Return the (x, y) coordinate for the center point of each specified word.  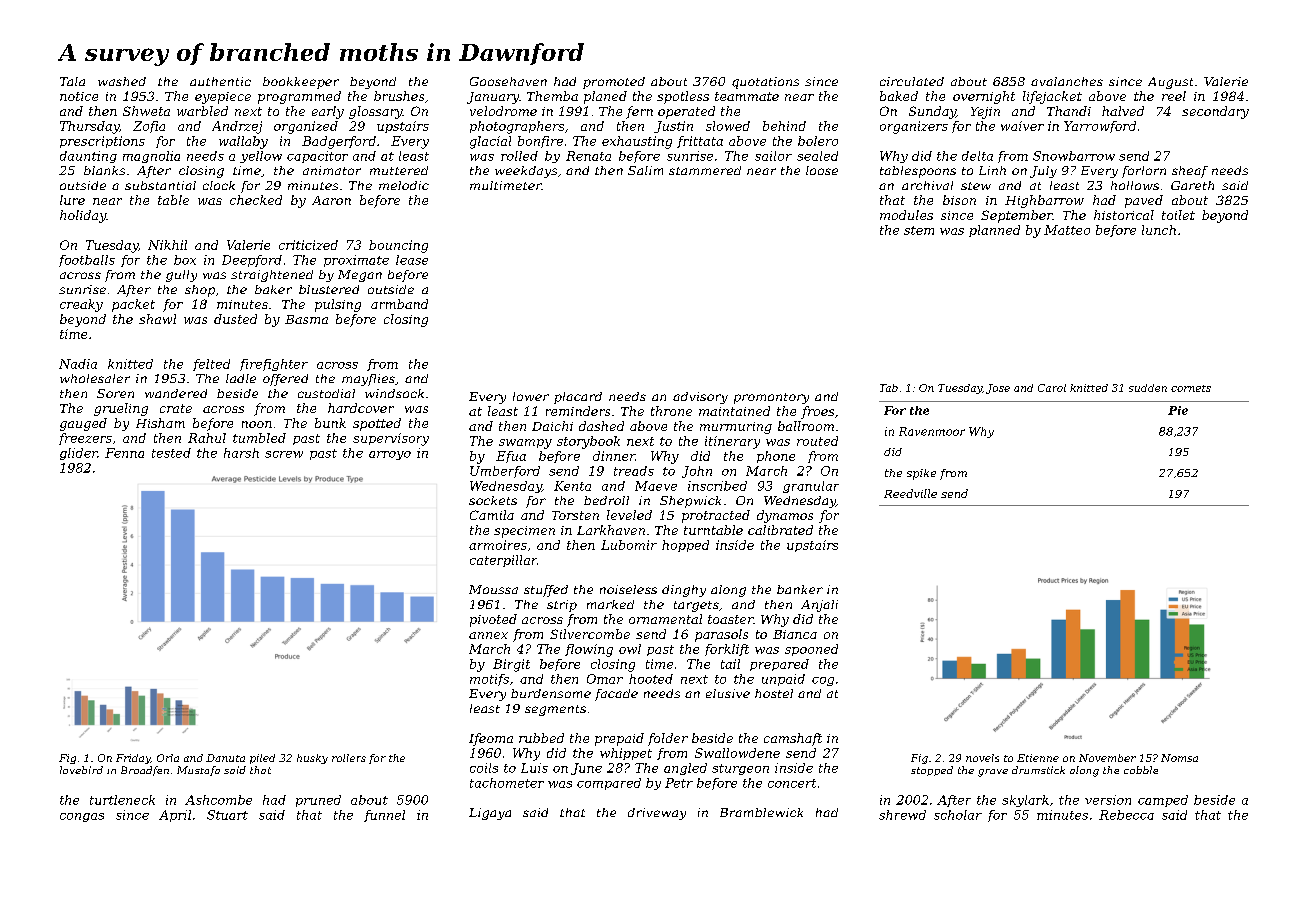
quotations (765, 83)
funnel (384, 816)
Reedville (910, 493)
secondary (1215, 112)
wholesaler (95, 378)
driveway (657, 814)
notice (79, 96)
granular (811, 487)
